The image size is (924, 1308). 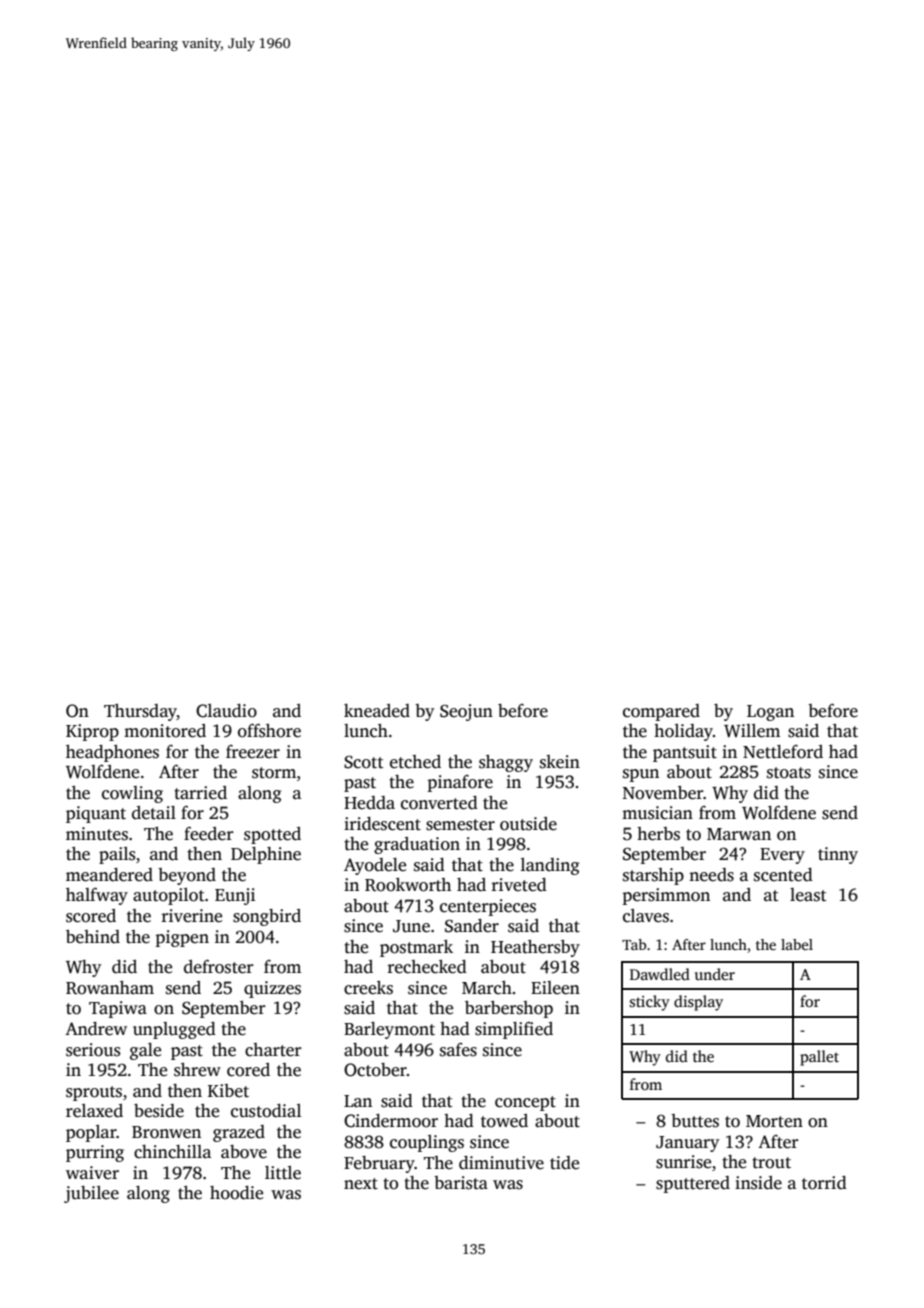 I want to click on Rowanham, so click(x=110, y=988).
